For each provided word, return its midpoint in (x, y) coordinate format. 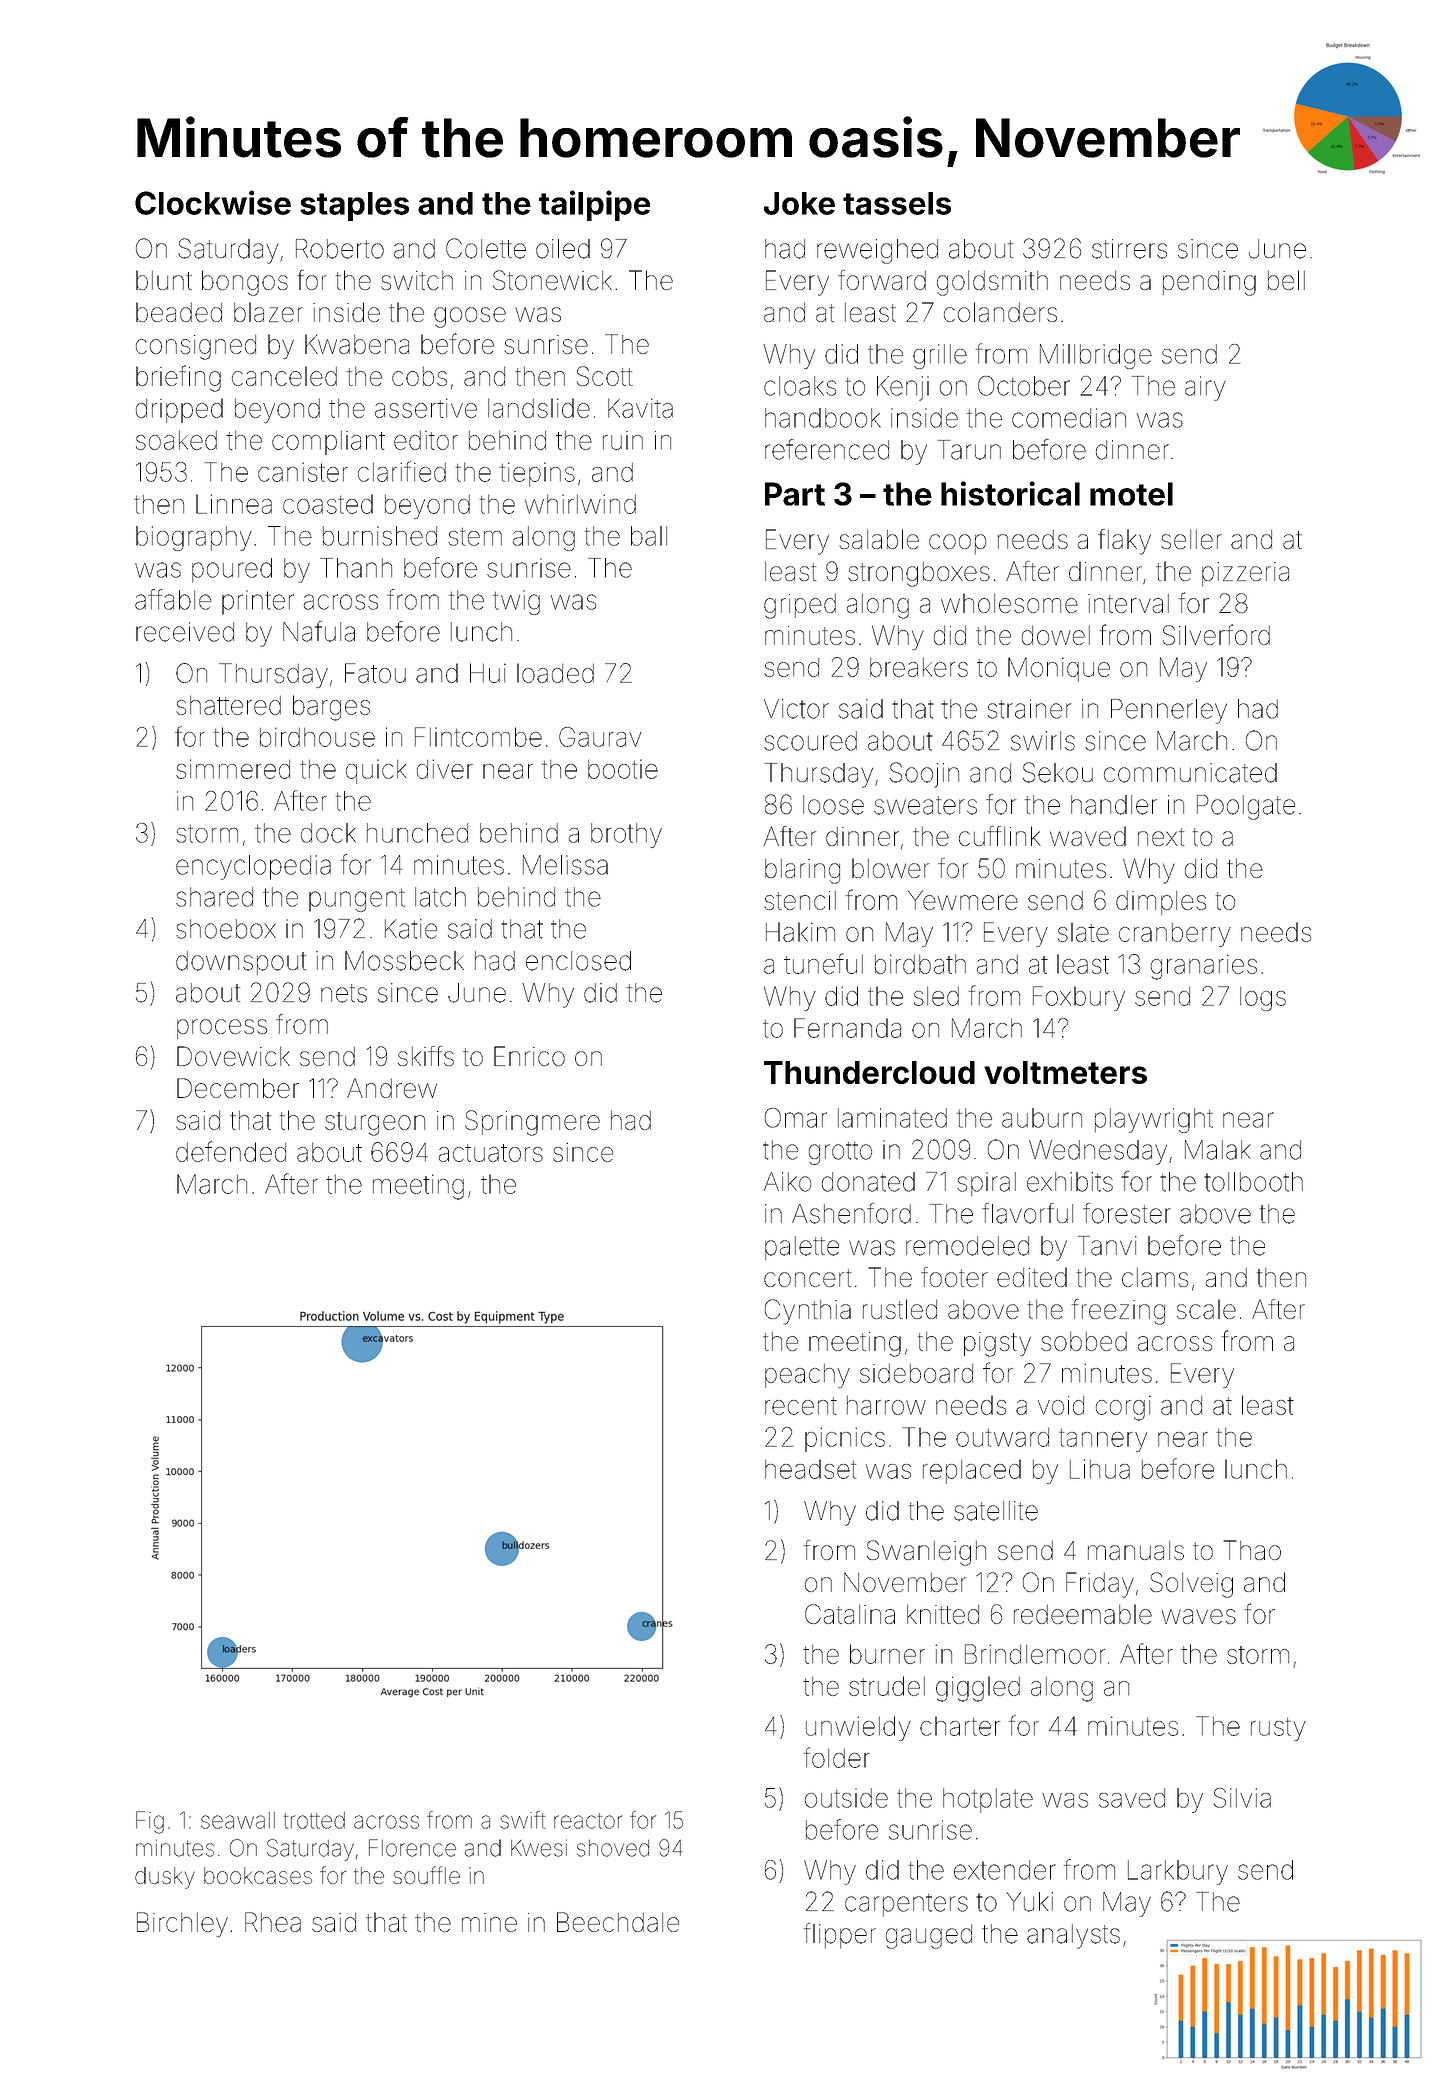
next (1161, 837)
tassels (897, 203)
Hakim (800, 932)
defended (231, 1151)
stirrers (1129, 249)
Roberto (340, 249)
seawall (238, 1820)
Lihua (1100, 1469)
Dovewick (233, 1056)
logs (1263, 999)
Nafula (319, 631)
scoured (810, 741)
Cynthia (808, 1312)
